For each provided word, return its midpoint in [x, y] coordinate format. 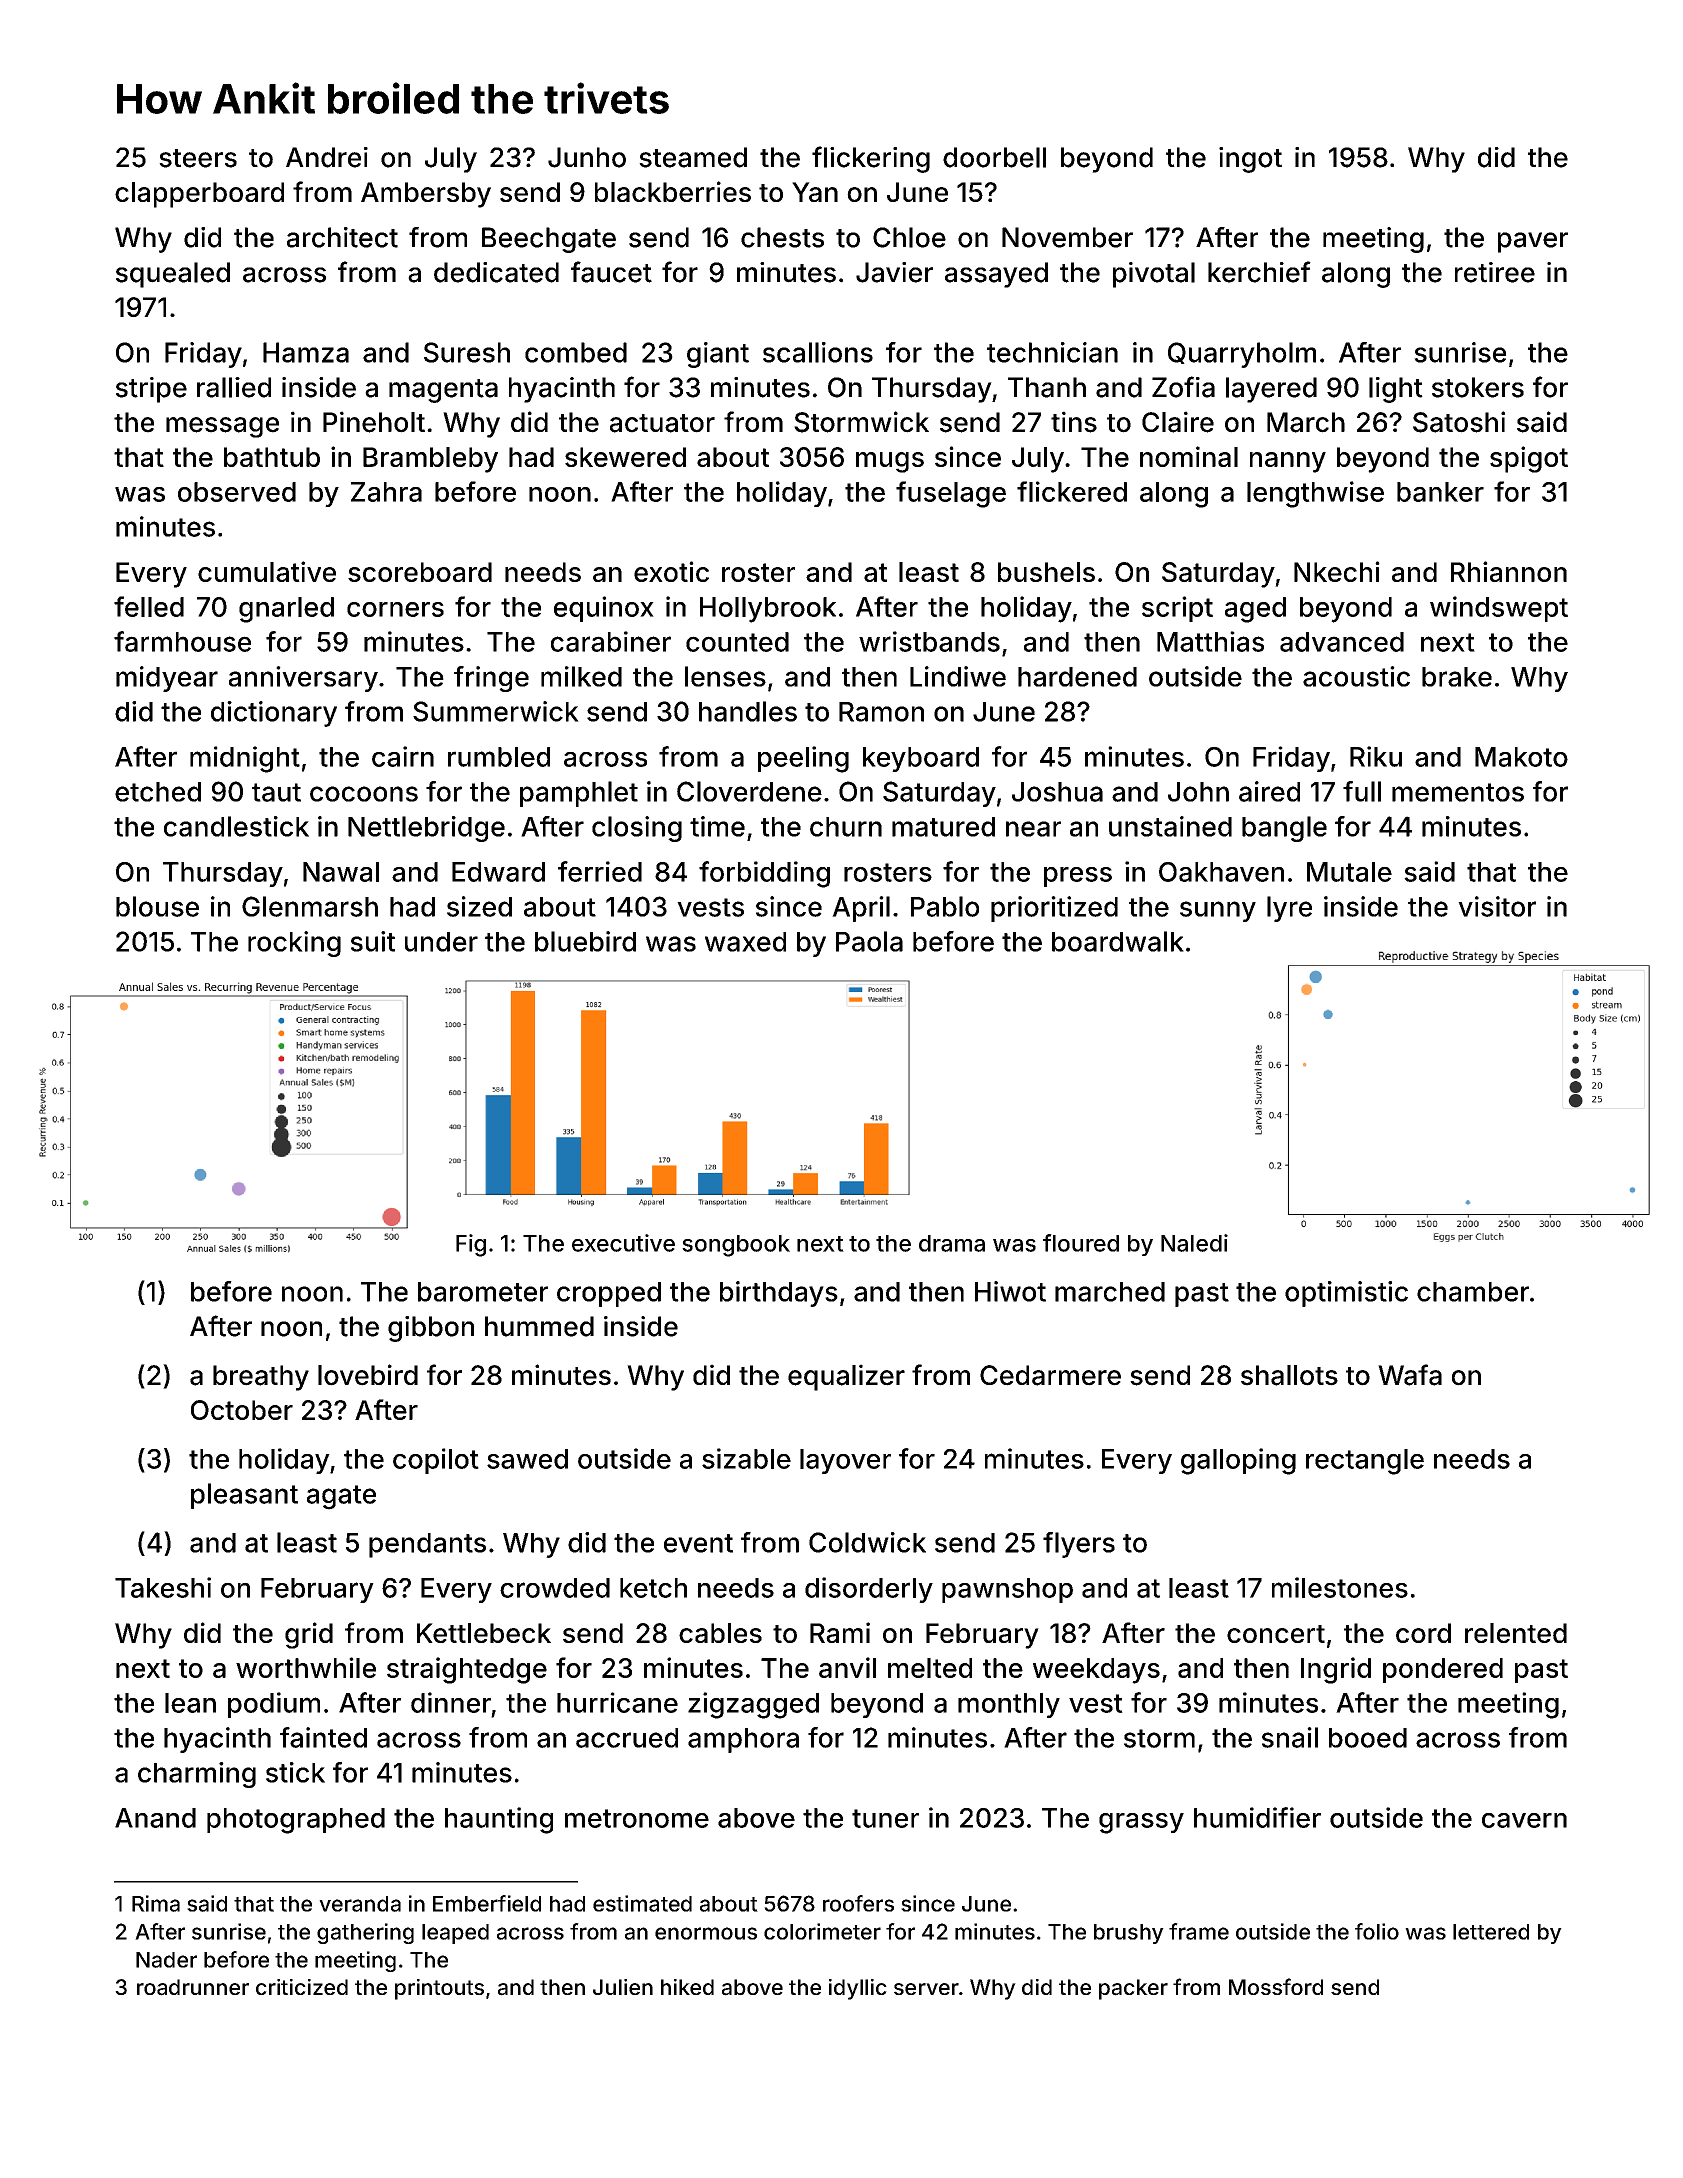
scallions [818, 352]
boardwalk [1118, 941]
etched [158, 792]
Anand [155, 1818]
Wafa [1410, 1375]
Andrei [327, 157]
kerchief [1259, 272]
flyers [1079, 1545]
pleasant [244, 1496]
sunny [1218, 911]
